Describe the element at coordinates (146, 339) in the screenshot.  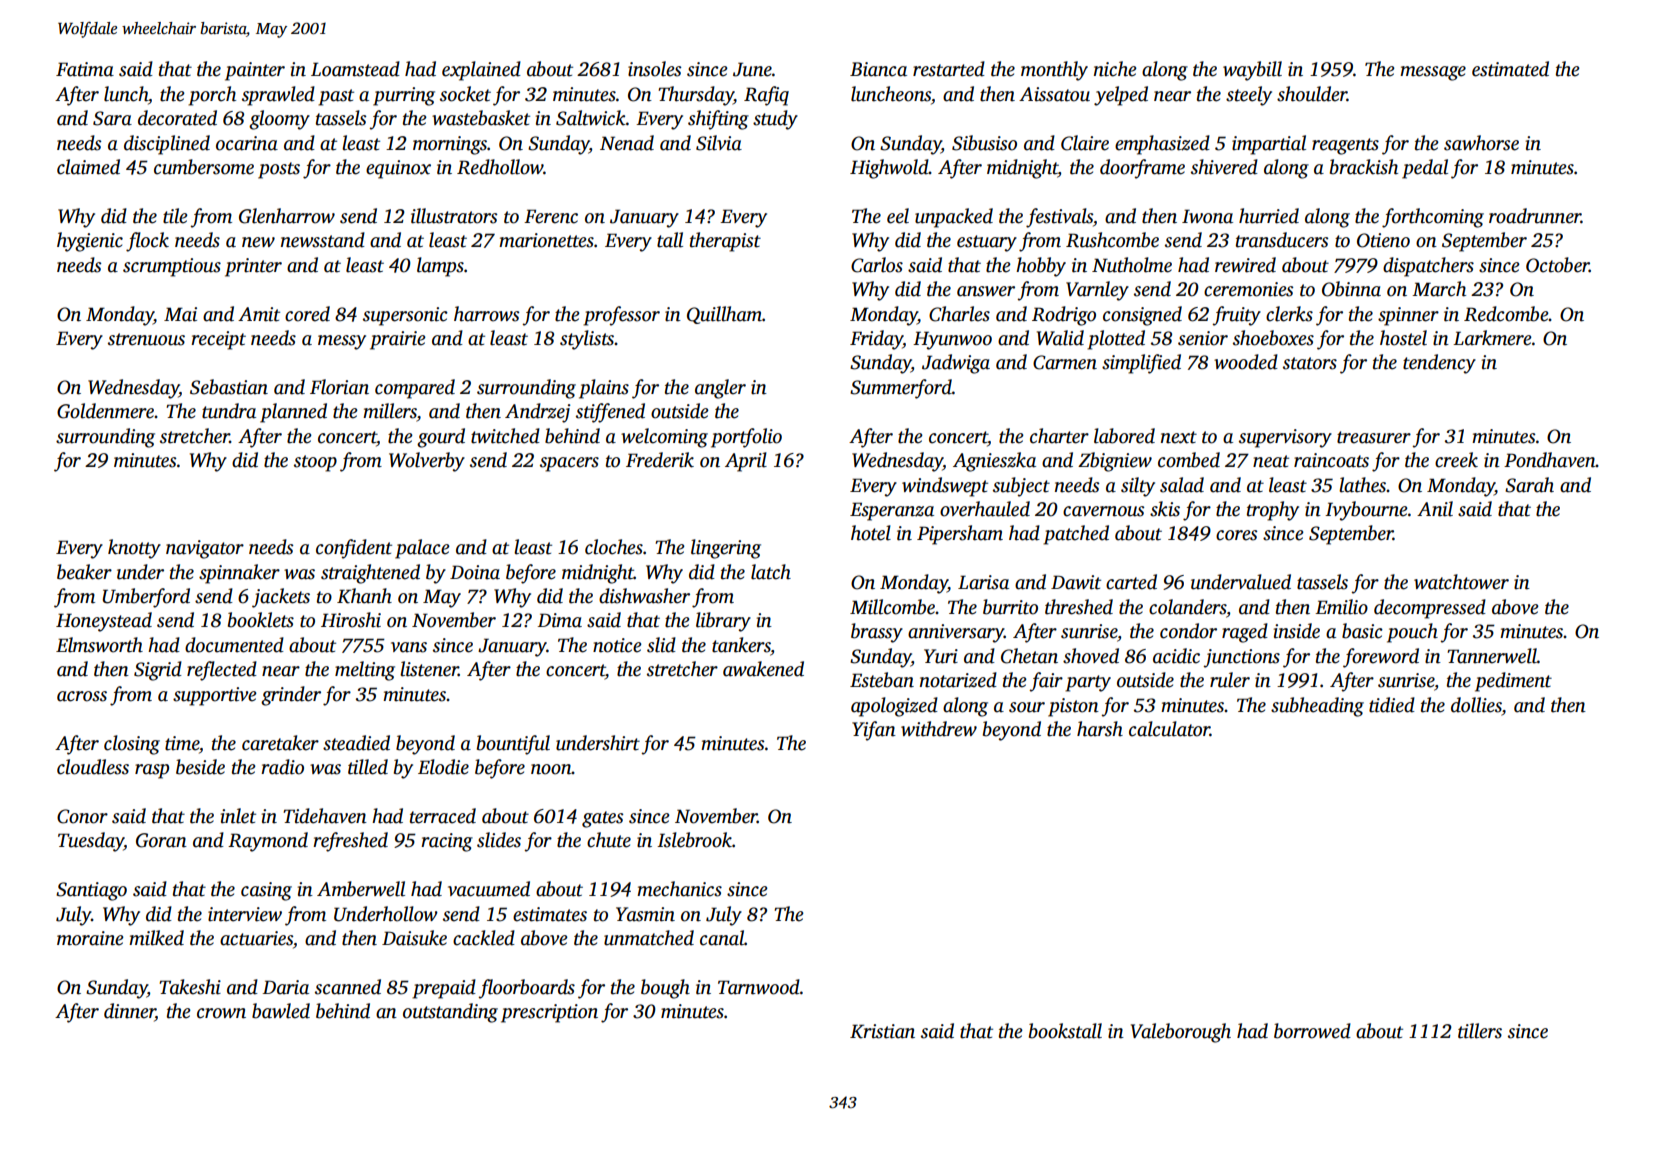
I see `strenuous` at that location.
